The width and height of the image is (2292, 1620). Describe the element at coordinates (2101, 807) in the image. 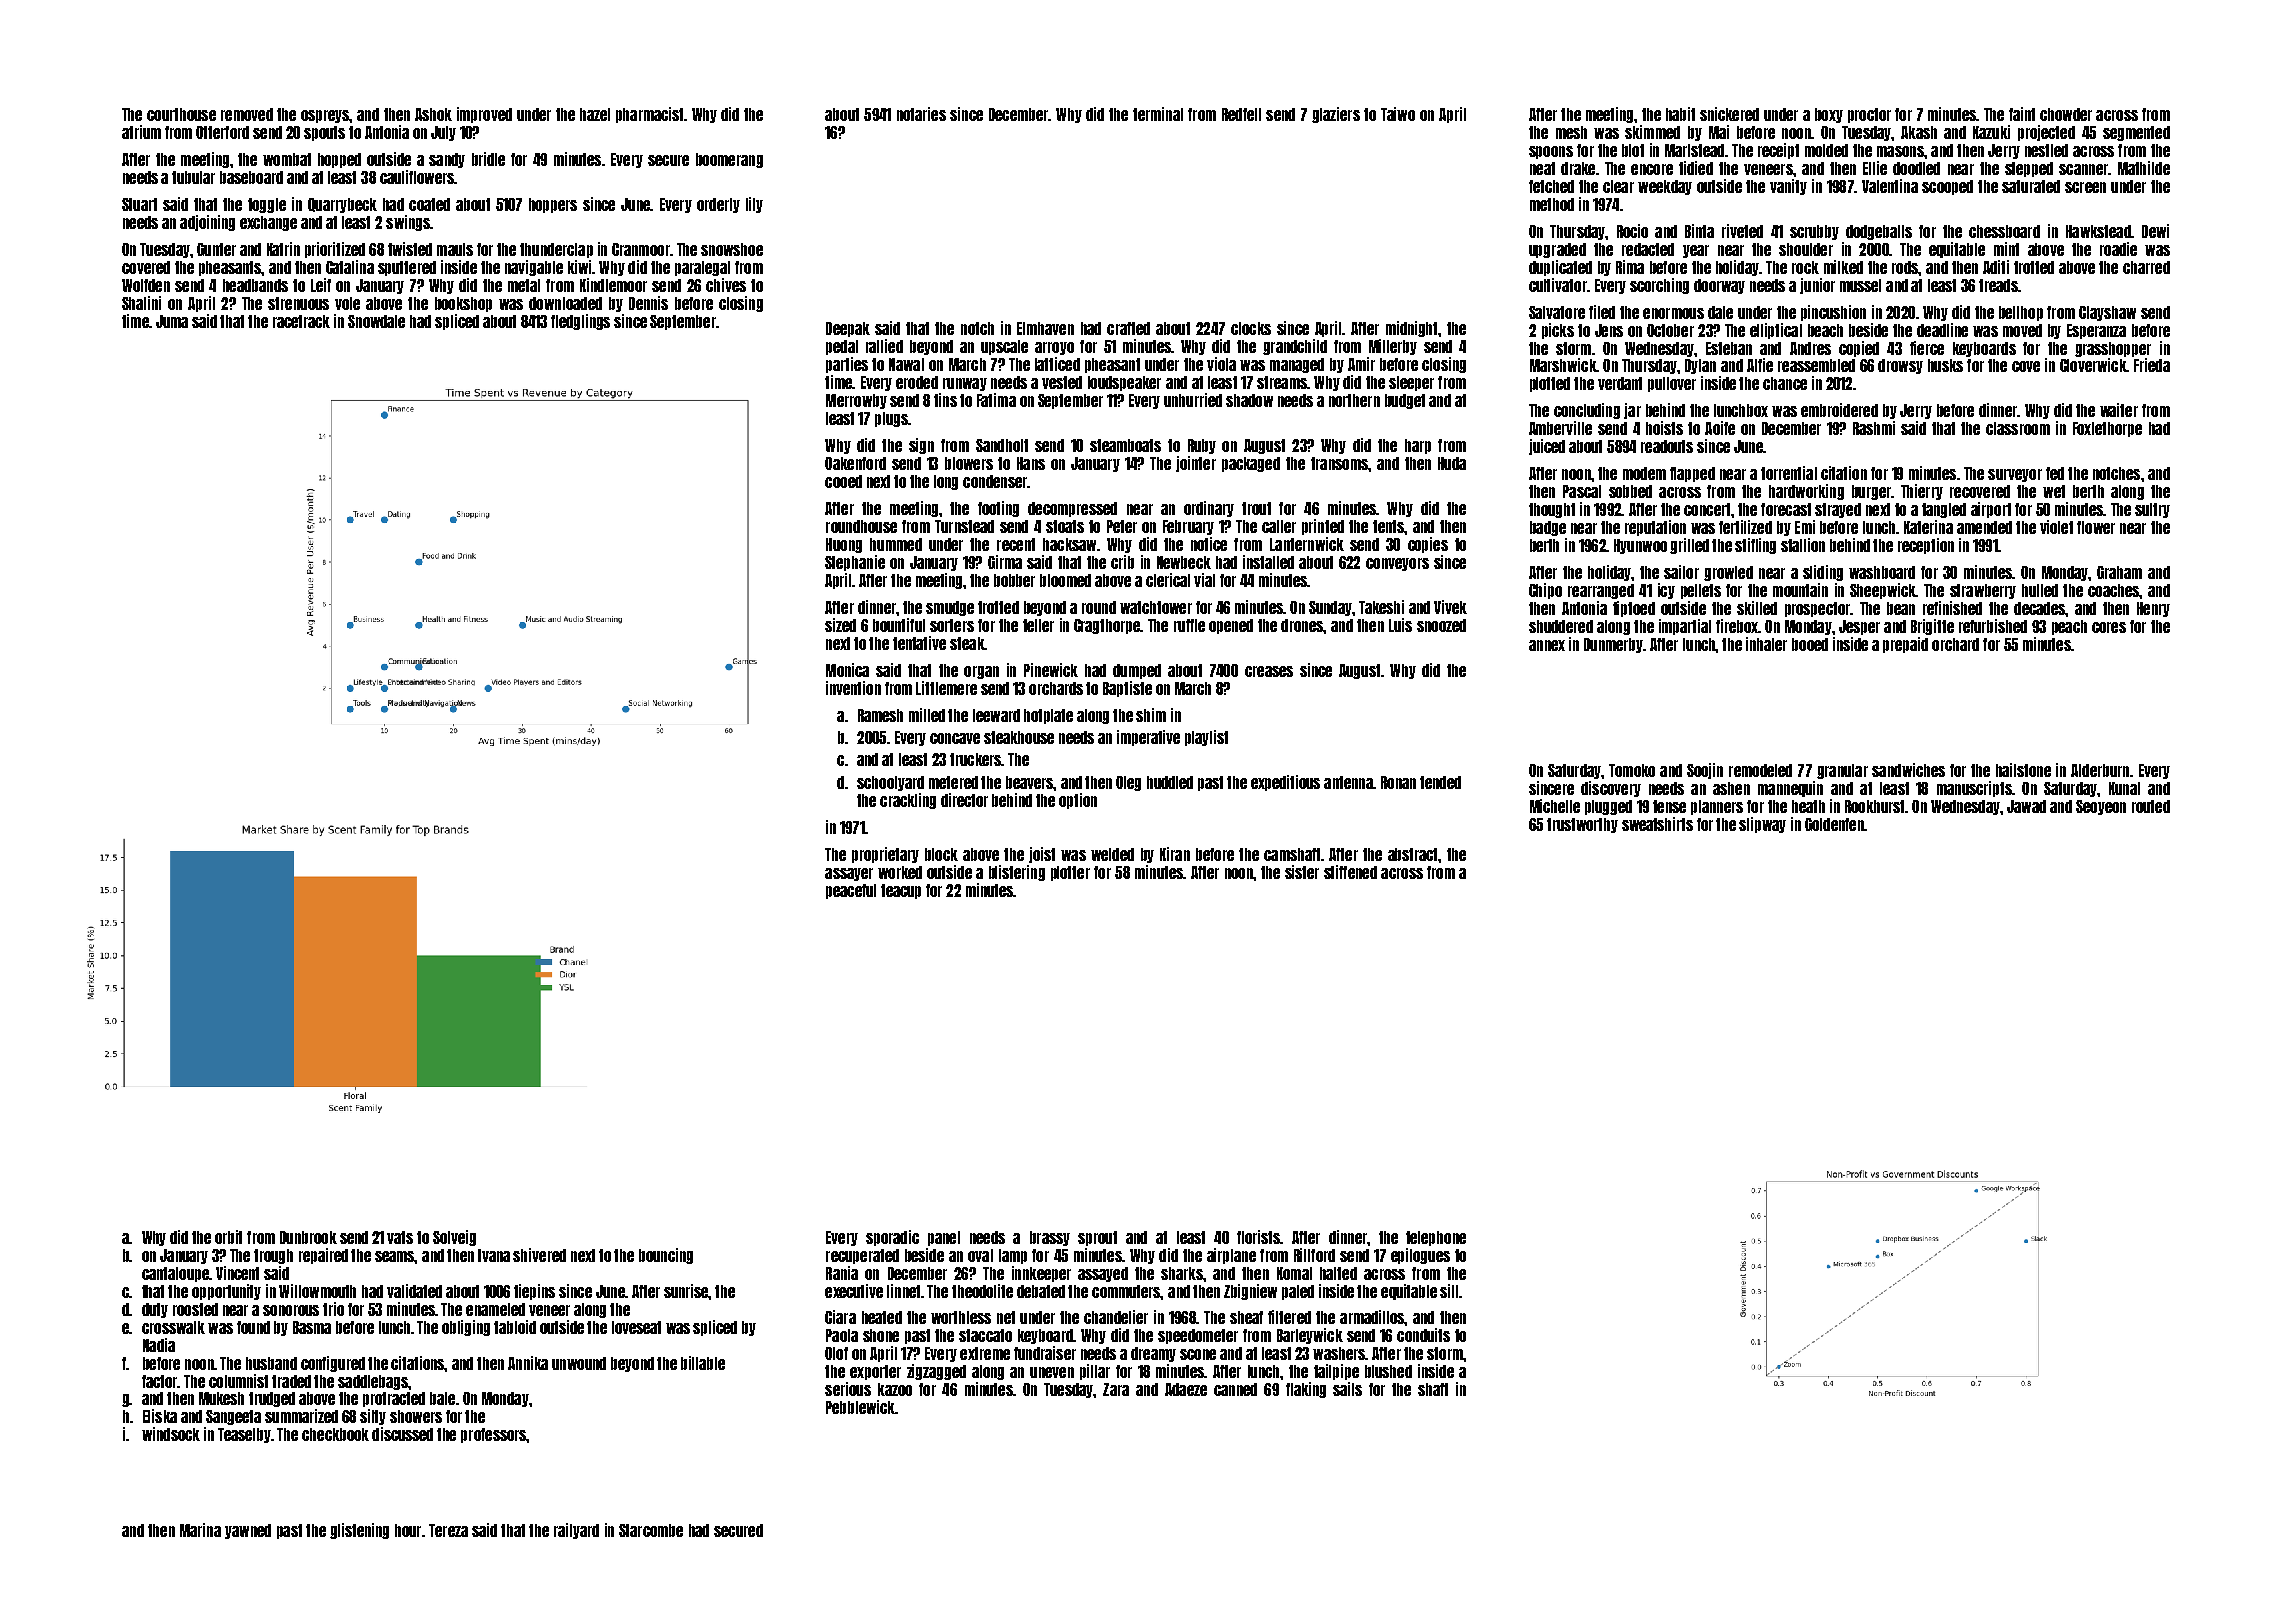

I see `Seoyeon` at that location.
